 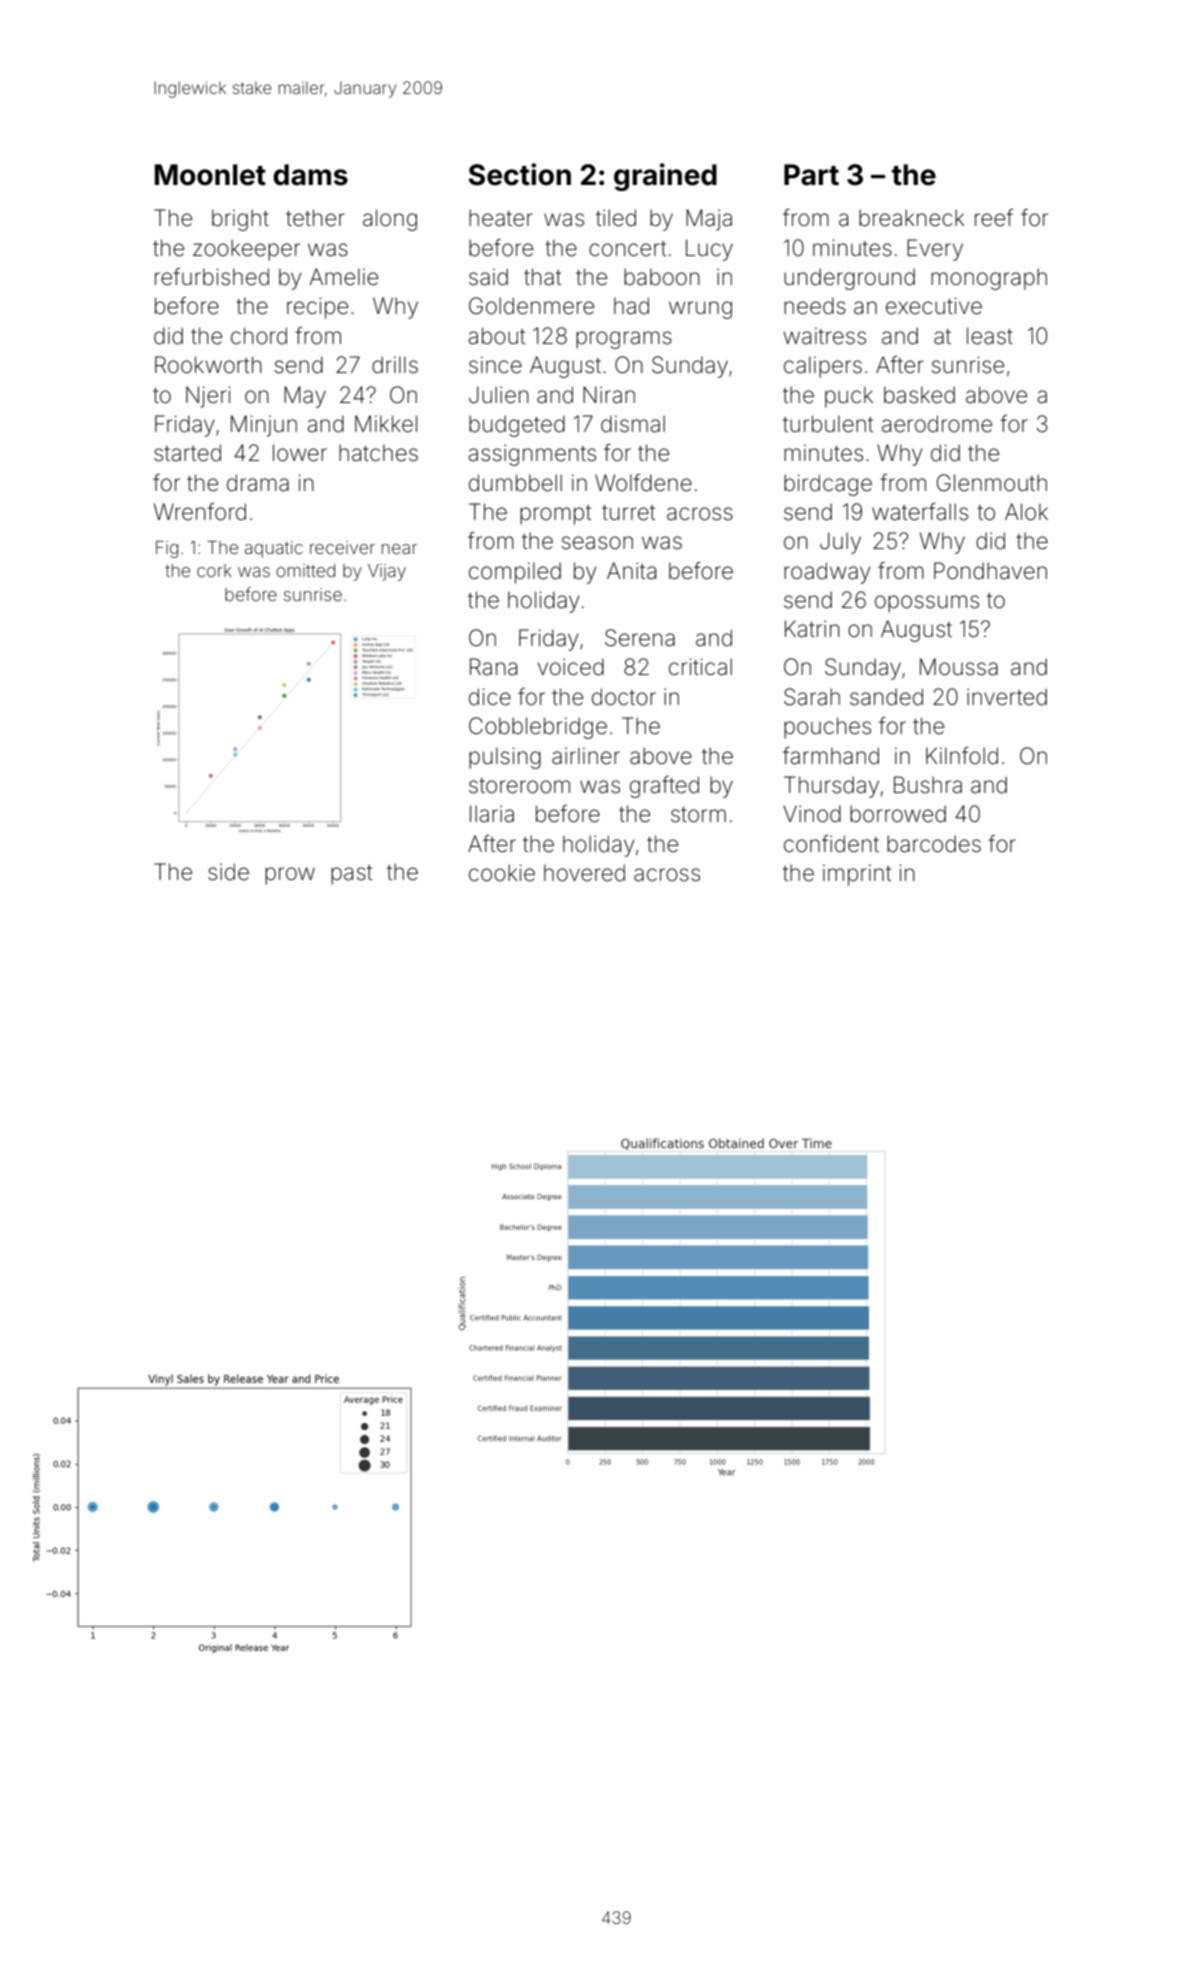 What do you see at coordinates (857, 875) in the image?
I see `imprint` at bounding box center [857, 875].
